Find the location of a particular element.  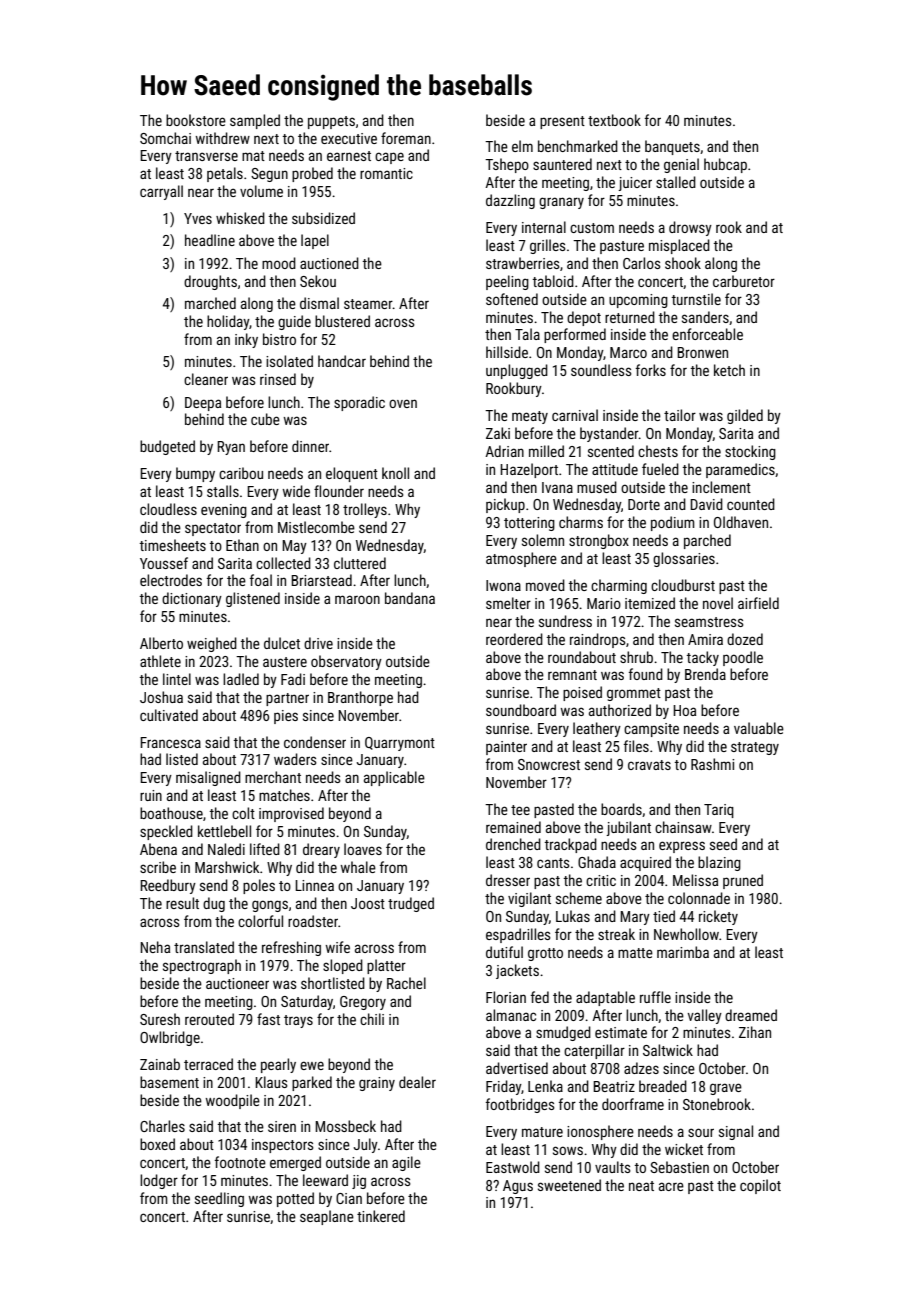

bumpy is located at coordinates (195, 474).
